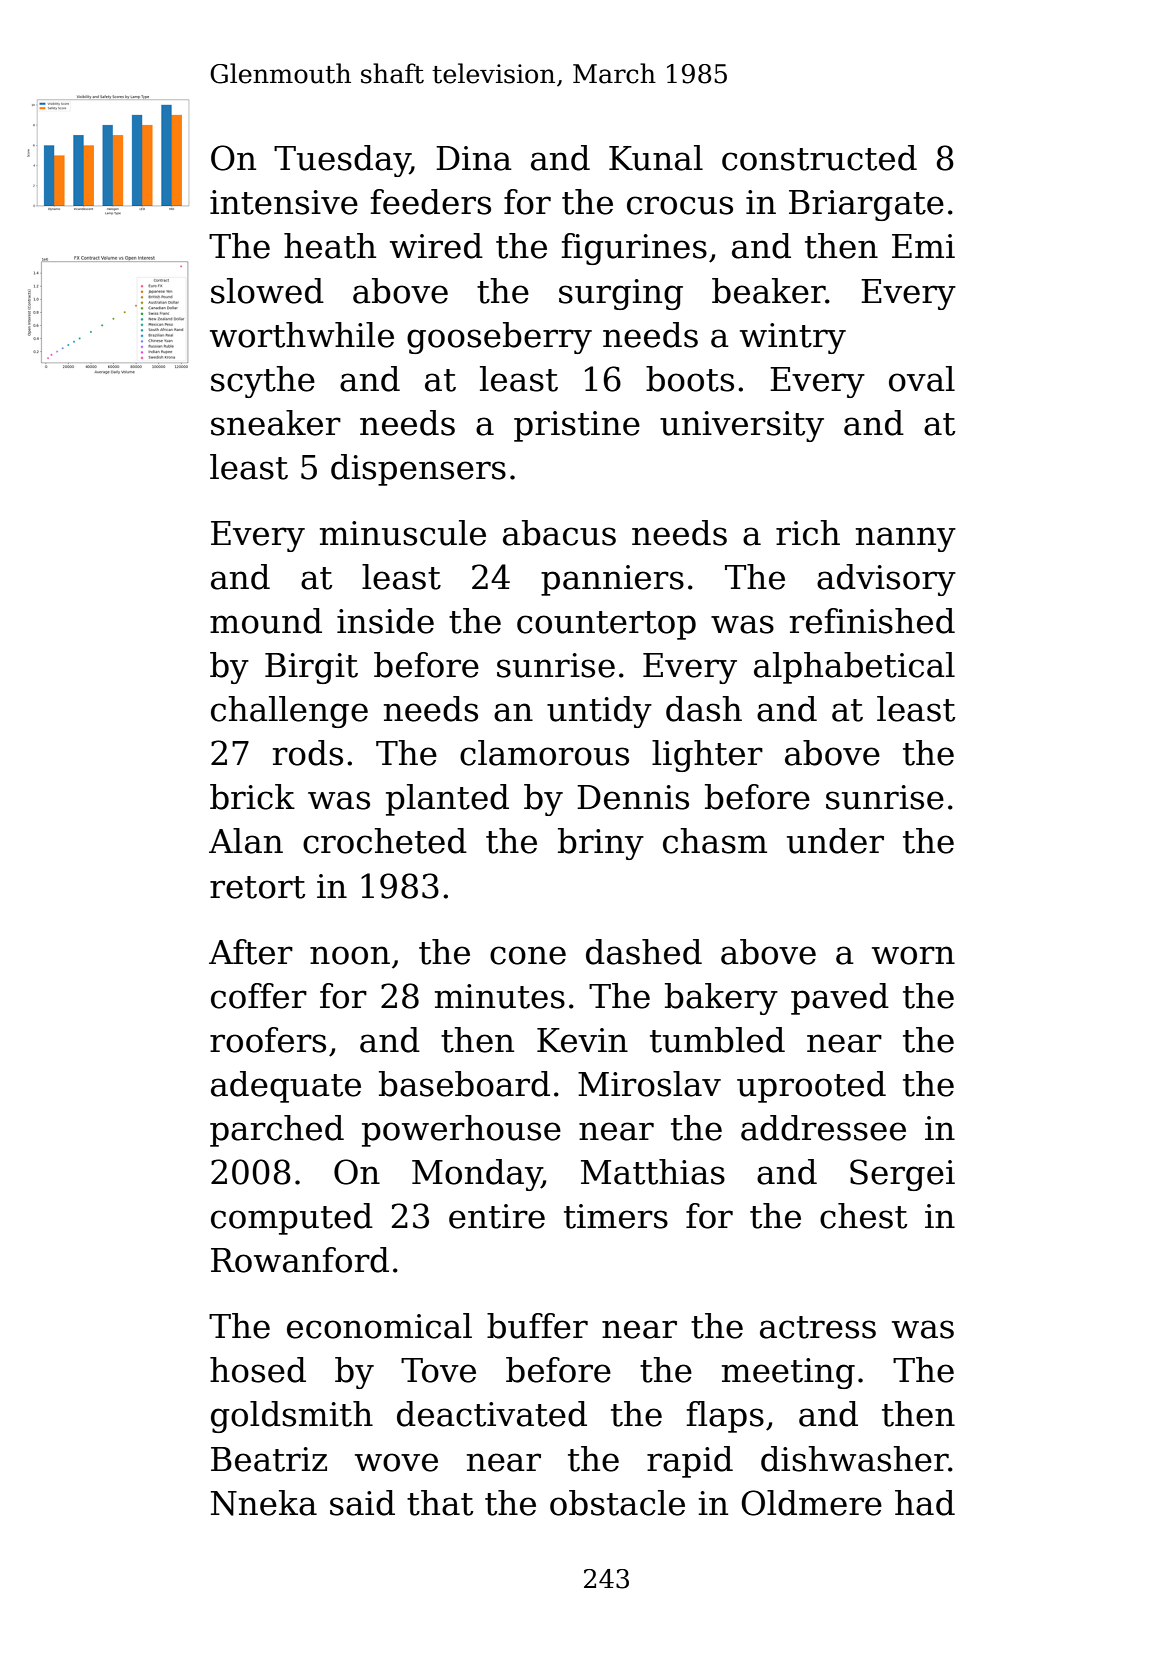 This page has height=1654, width=1165. Describe the element at coordinates (264, 1503) in the page. I see `Nneka` at that location.
